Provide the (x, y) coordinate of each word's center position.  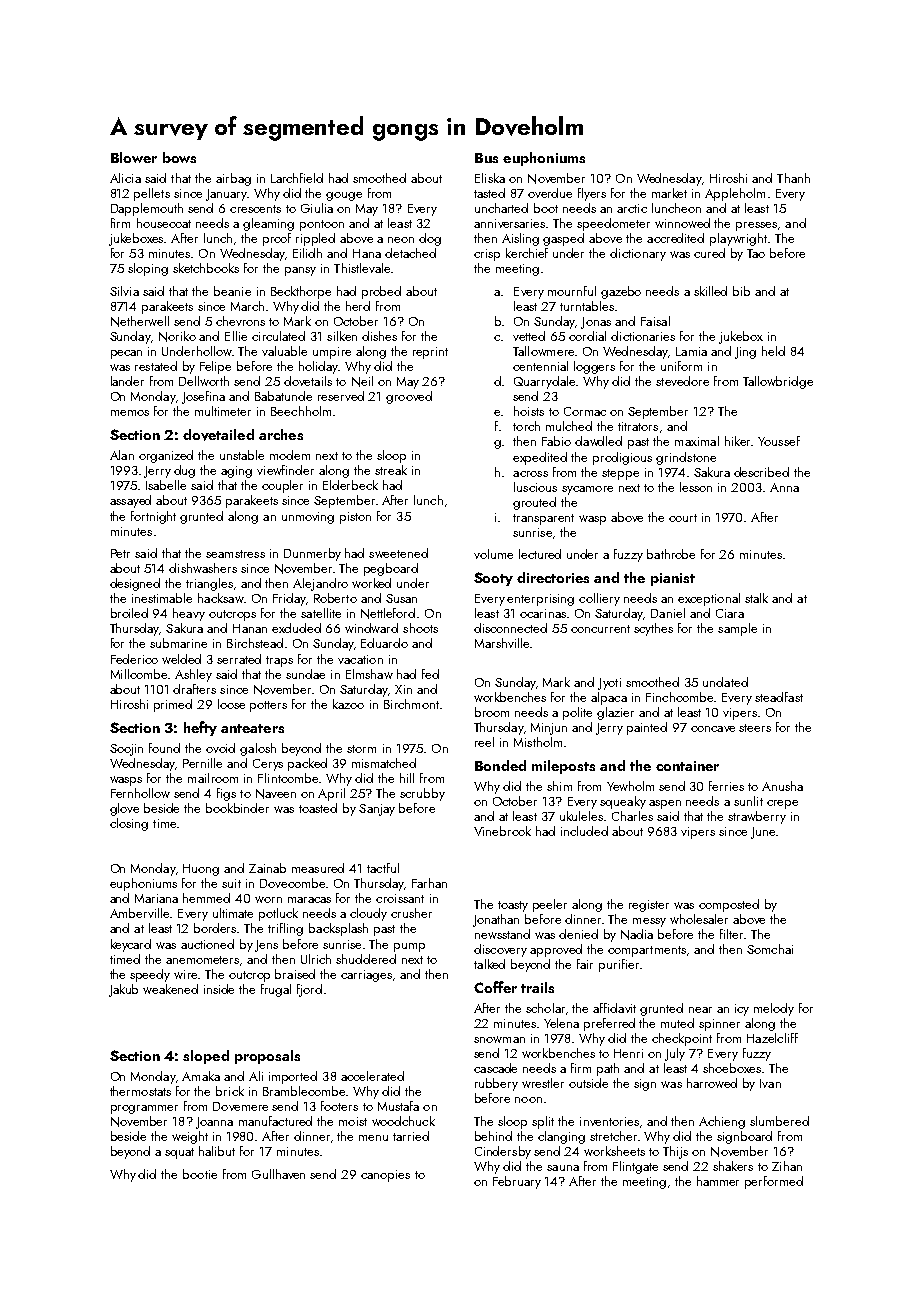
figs (226, 794)
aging (236, 472)
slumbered (779, 1121)
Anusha (782, 786)
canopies (385, 1176)
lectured (540, 554)
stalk (756, 598)
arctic (632, 208)
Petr (120, 553)
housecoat (164, 223)
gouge (344, 196)
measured (318, 868)
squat (179, 1153)
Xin (403, 689)
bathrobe (671, 554)
